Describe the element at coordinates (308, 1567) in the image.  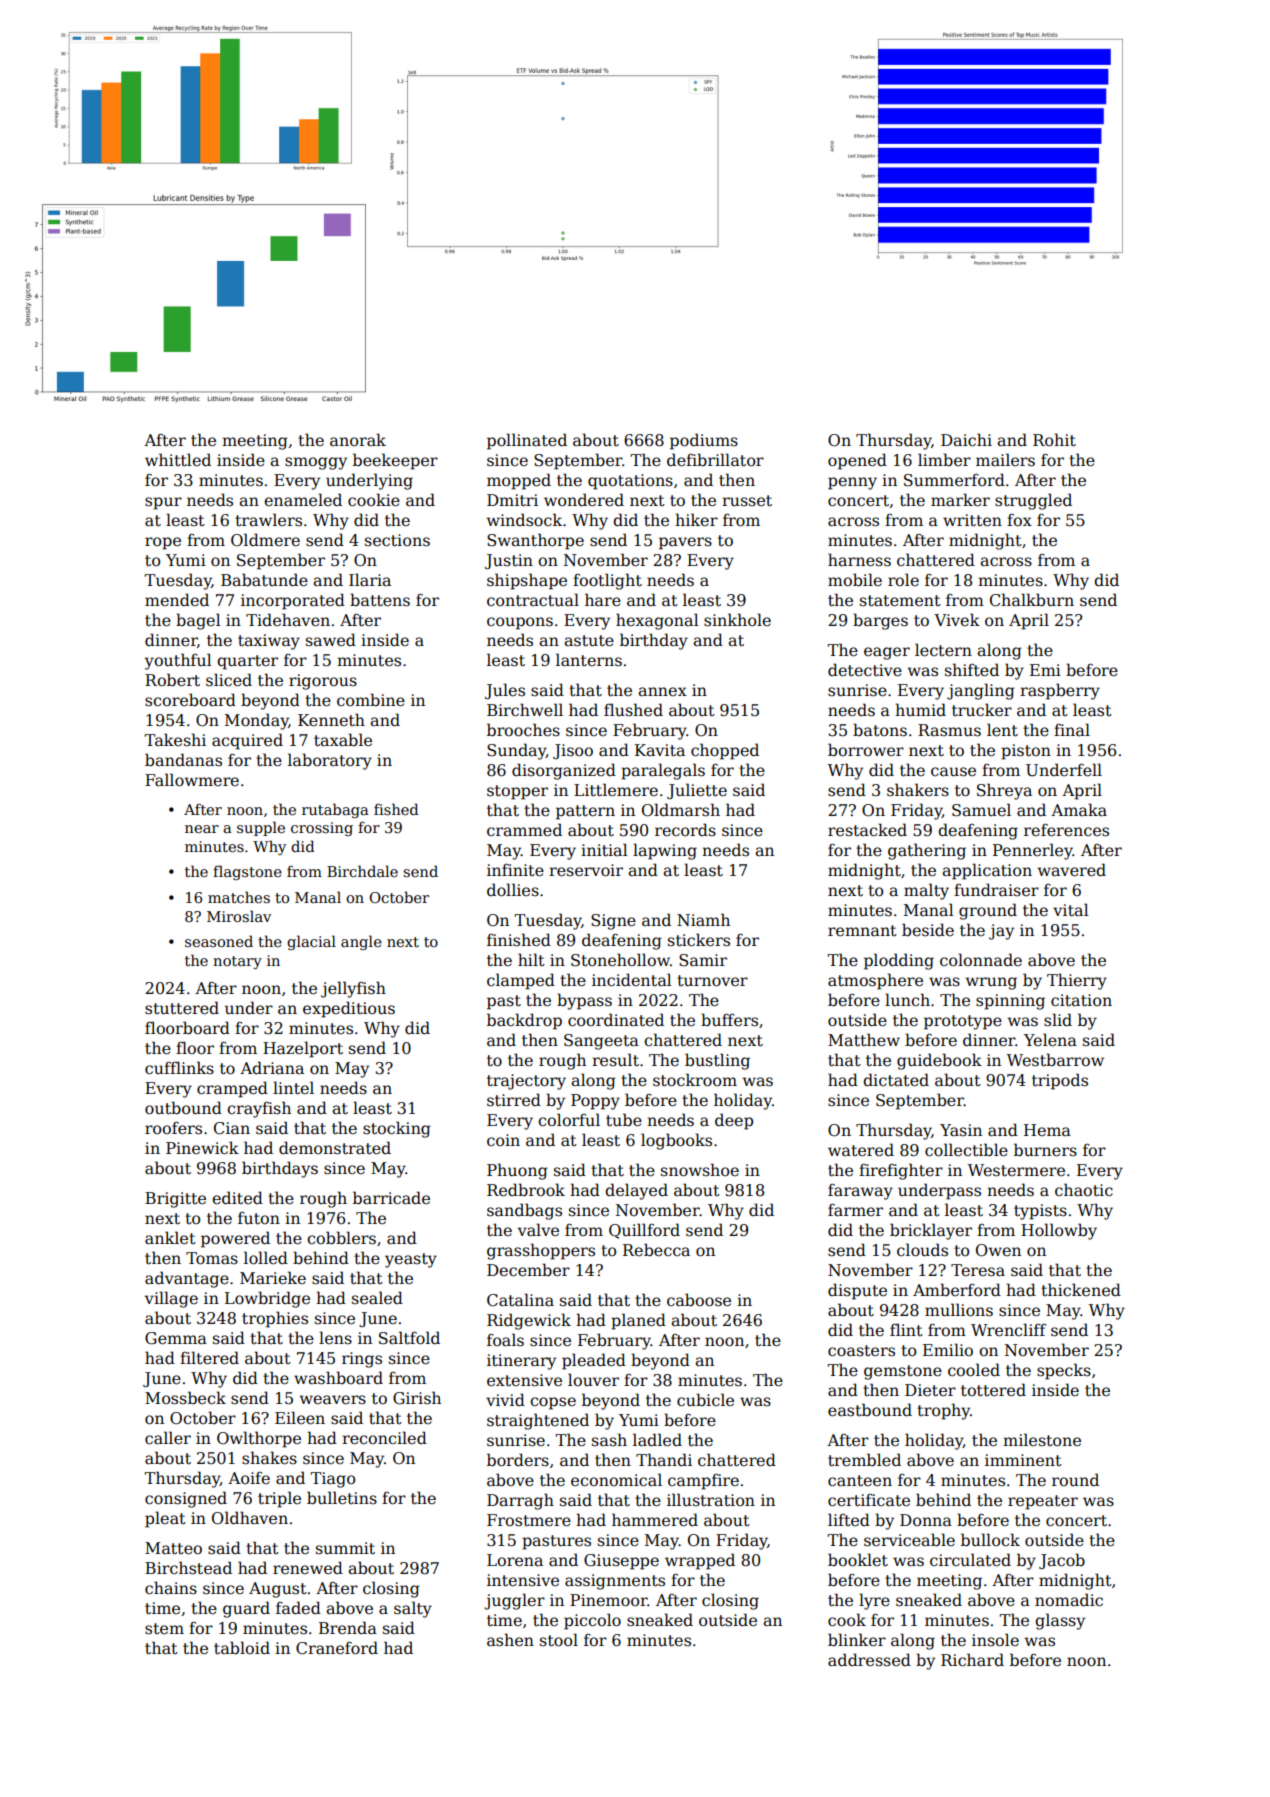
I see `renewed` at that location.
